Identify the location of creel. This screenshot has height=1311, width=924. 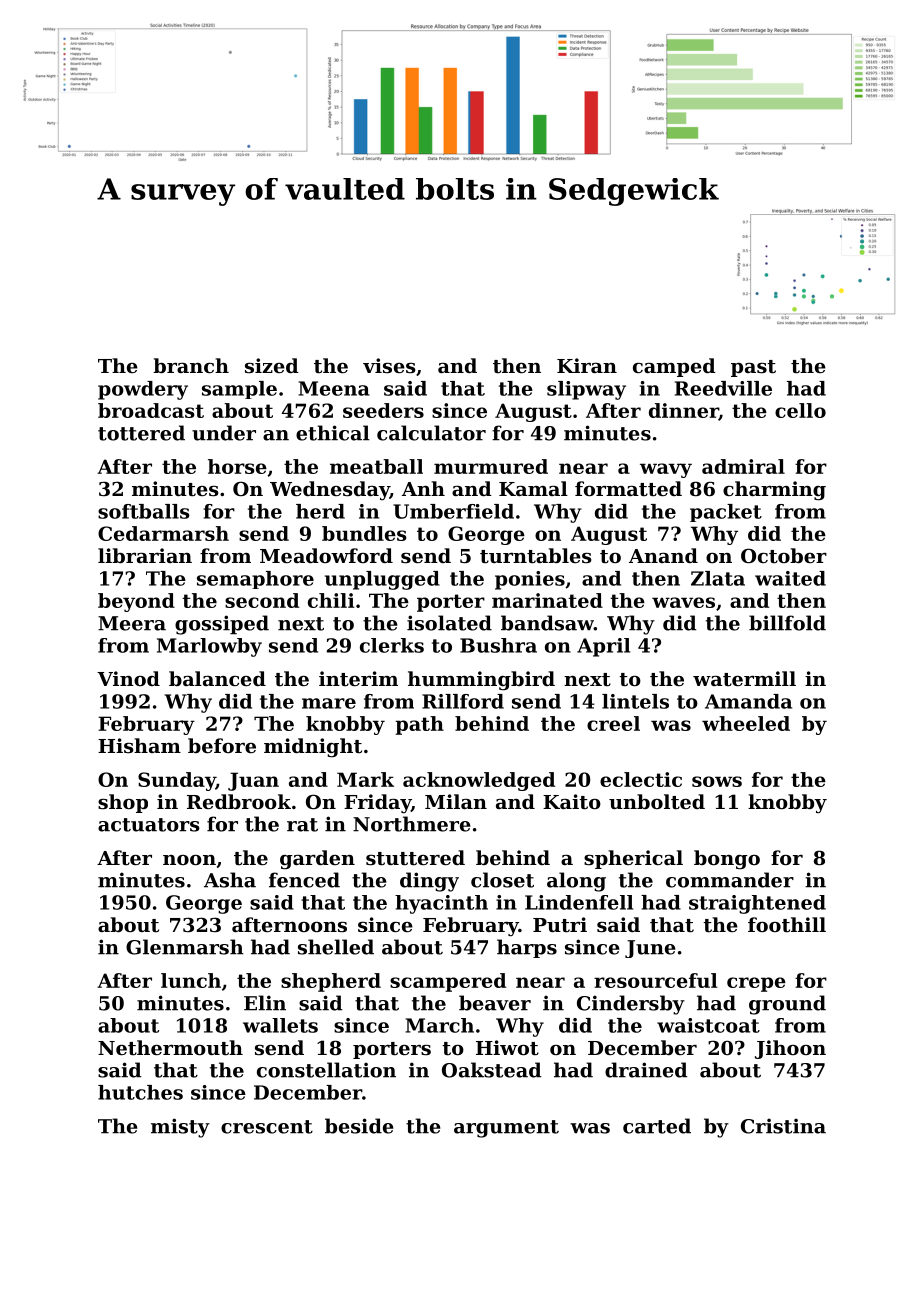
(613, 723).
